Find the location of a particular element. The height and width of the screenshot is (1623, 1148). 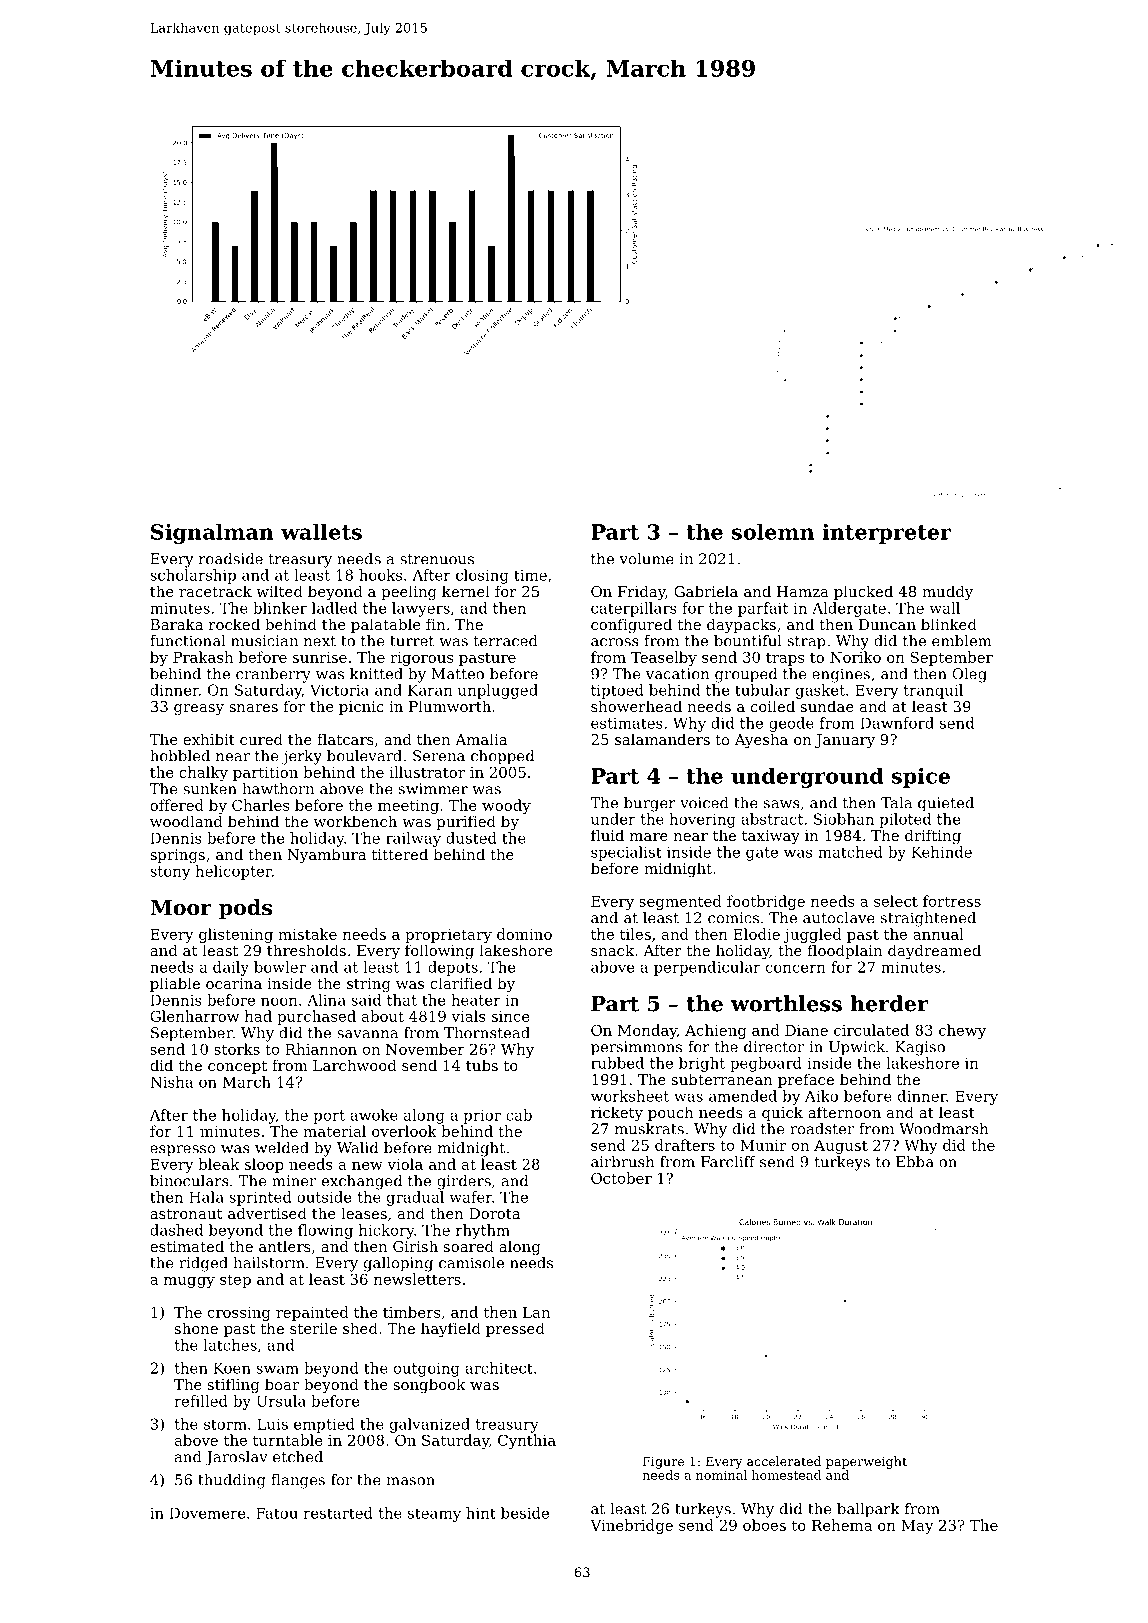

Aiko is located at coordinates (821, 1096).
